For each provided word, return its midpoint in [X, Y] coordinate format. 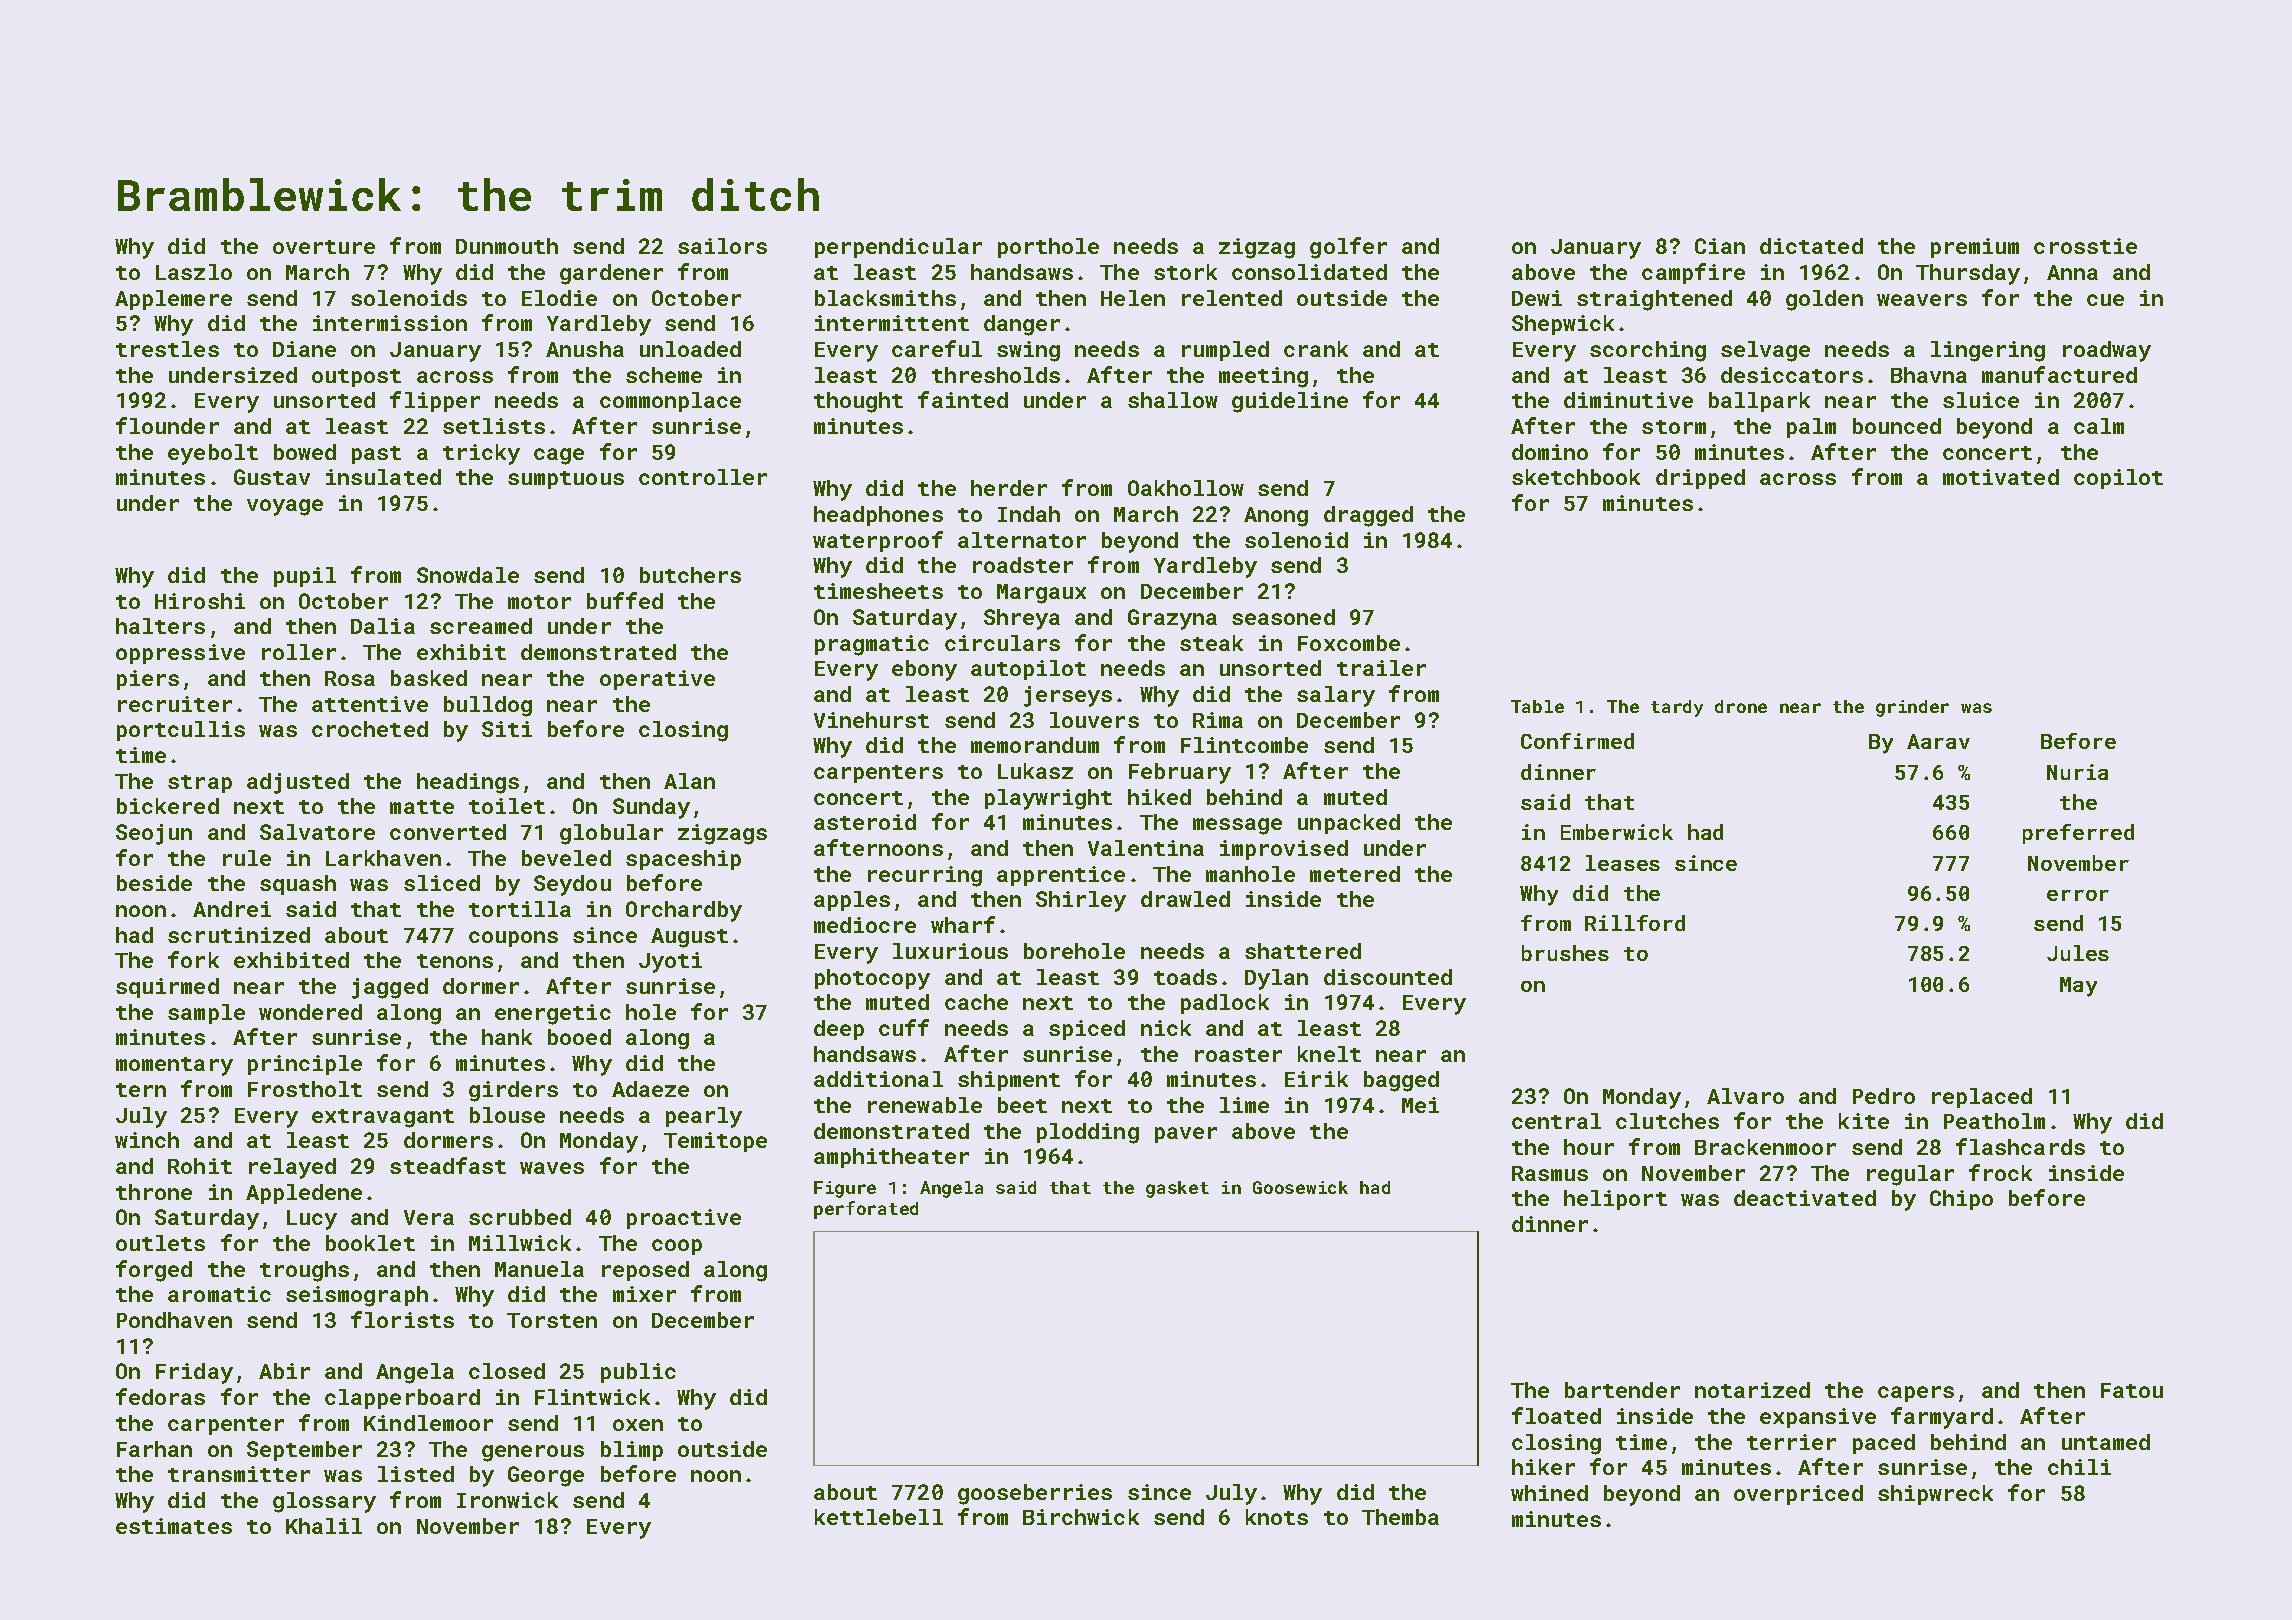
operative [657, 680]
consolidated [1309, 272]
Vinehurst [871, 720]
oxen [638, 1425]
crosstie [2085, 246]
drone [1741, 706]
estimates [174, 1526]
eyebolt [213, 454]
